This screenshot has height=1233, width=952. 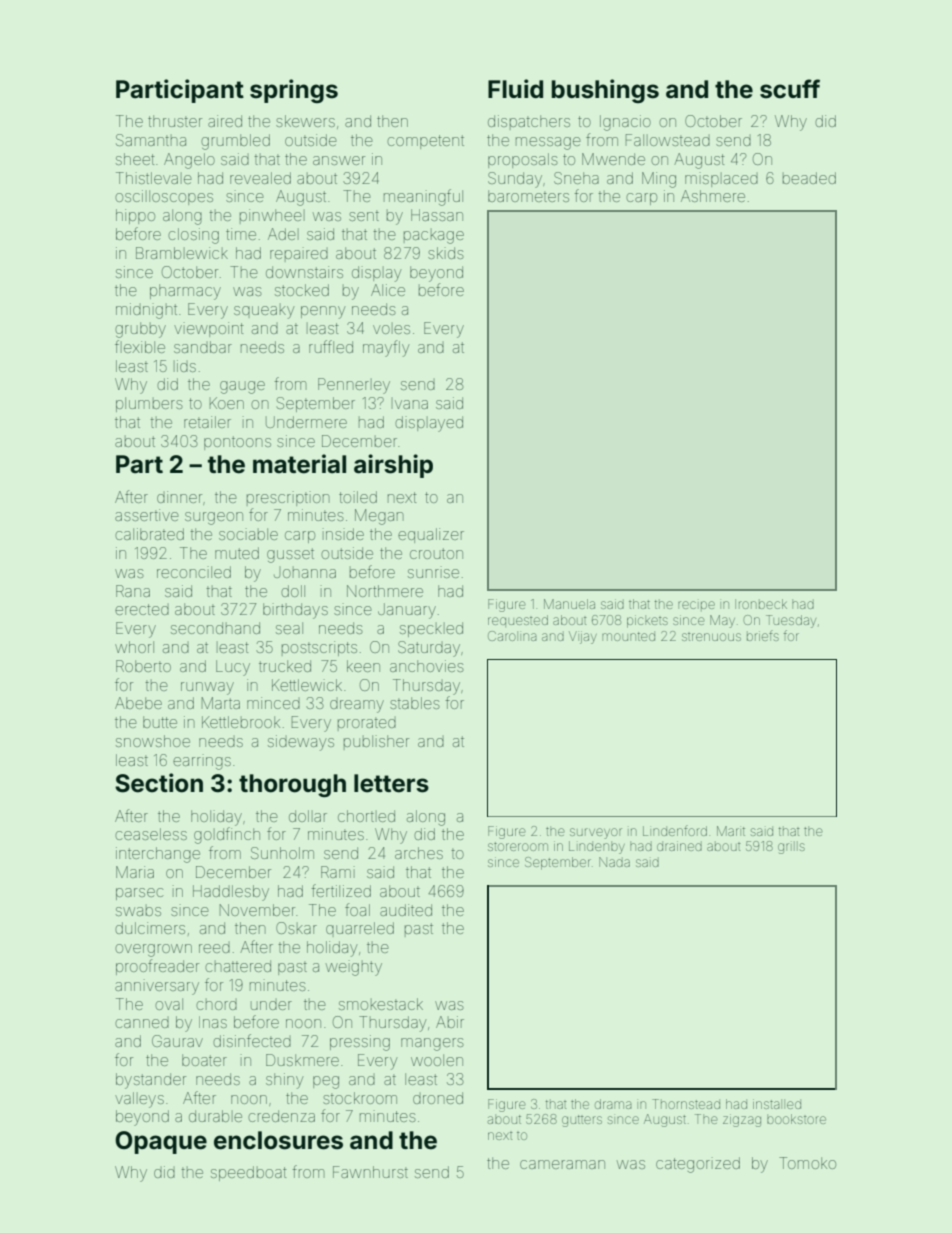 I want to click on scuff, so click(x=790, y=89).
